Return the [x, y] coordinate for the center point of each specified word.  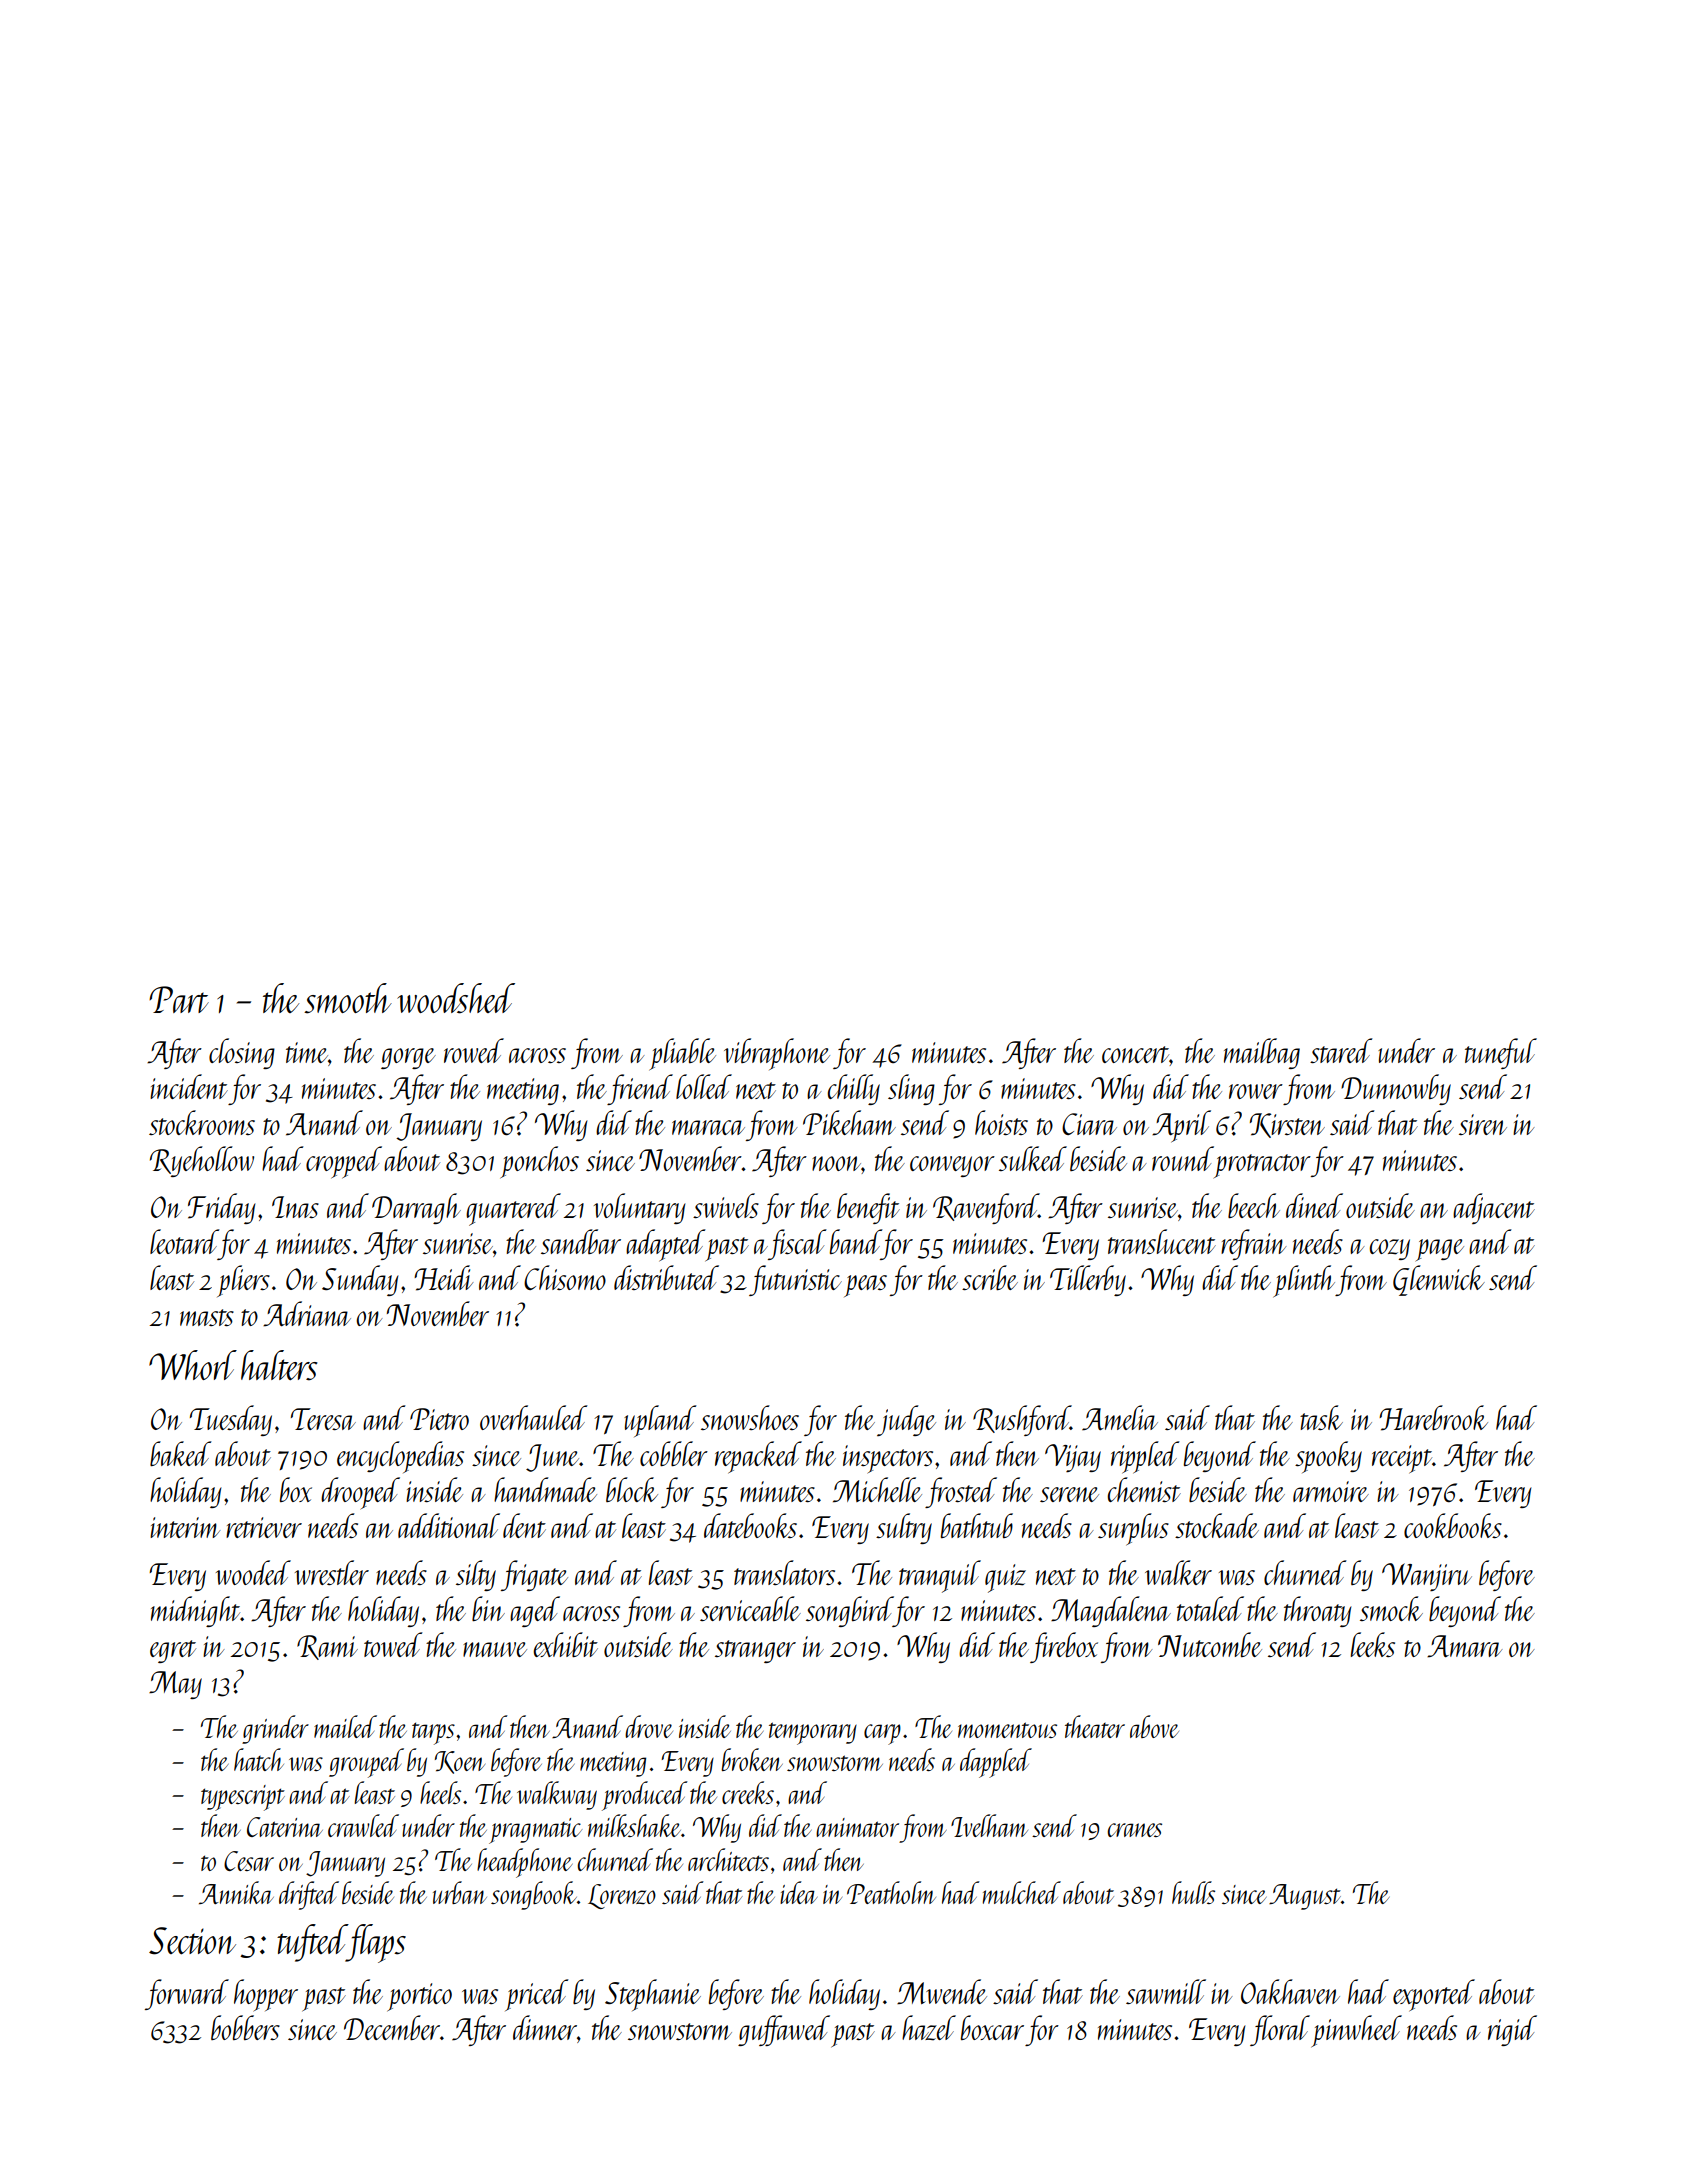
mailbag [1262, 1053]
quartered [513, 1209]
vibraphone [777, 1054]
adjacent [1494, 1208]
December [392, 2027]
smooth [348, 998]
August [1305, 1897]
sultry [904, 1528]
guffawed [784, 2030]
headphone [524, 1863]
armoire [1331, 1491]
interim [185, 1527]
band [855, 1241]
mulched [1022, 1892]
